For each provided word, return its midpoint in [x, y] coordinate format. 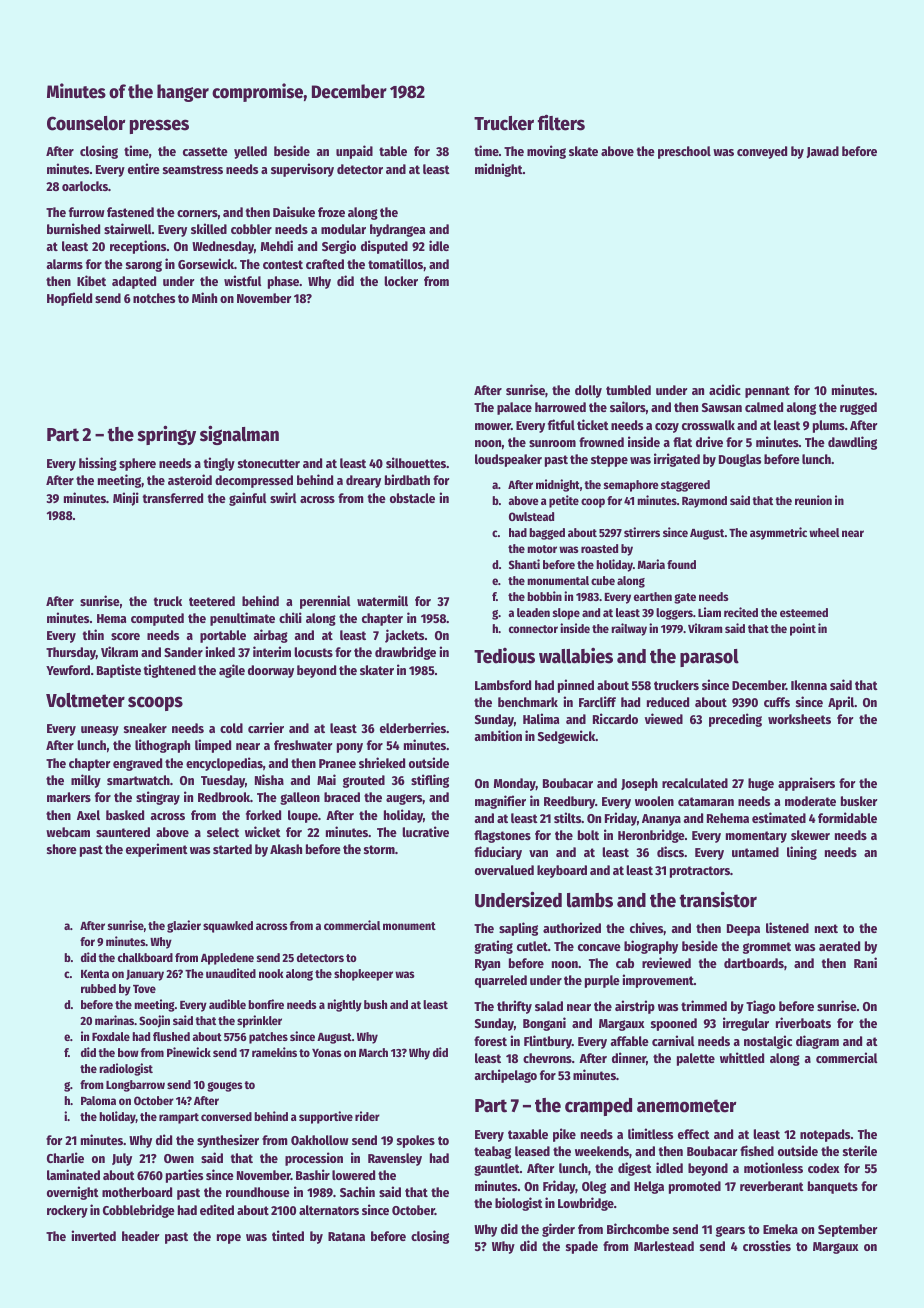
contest [283, 264]
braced [342, 797]
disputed [384, 247]
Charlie [65, 1157]
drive [709, 441]
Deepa [743, 930]
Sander [183, 652]
